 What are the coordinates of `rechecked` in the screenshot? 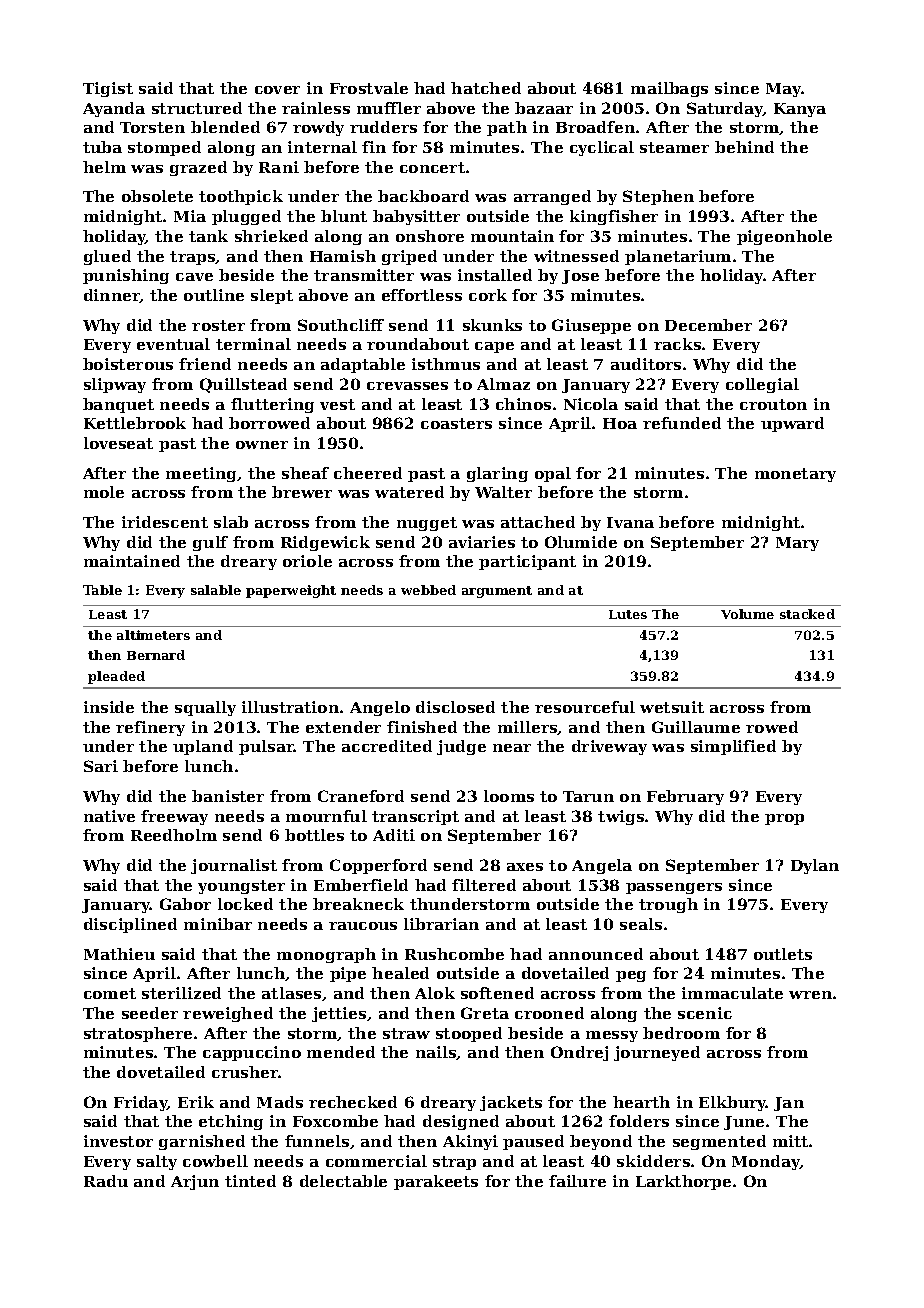 It's located at (353, 1102).
